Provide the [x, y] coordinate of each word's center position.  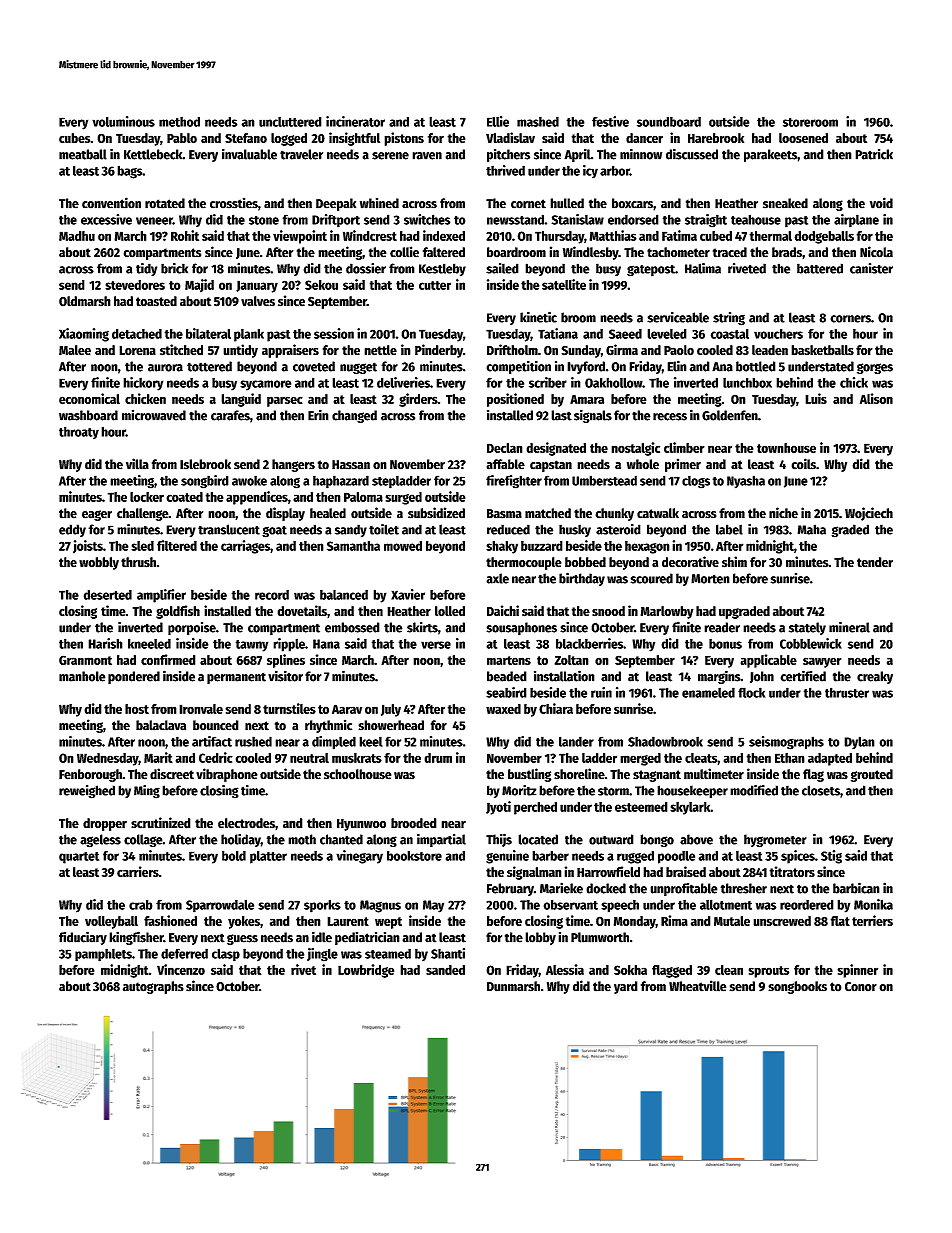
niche [783, 513]
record [272, 595]
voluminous [123, 121]
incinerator [355, 121]
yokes [244, 922]
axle [497, 578]
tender [875, 562]
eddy [72, 530]
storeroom [810, 122]
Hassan [351, 465]
